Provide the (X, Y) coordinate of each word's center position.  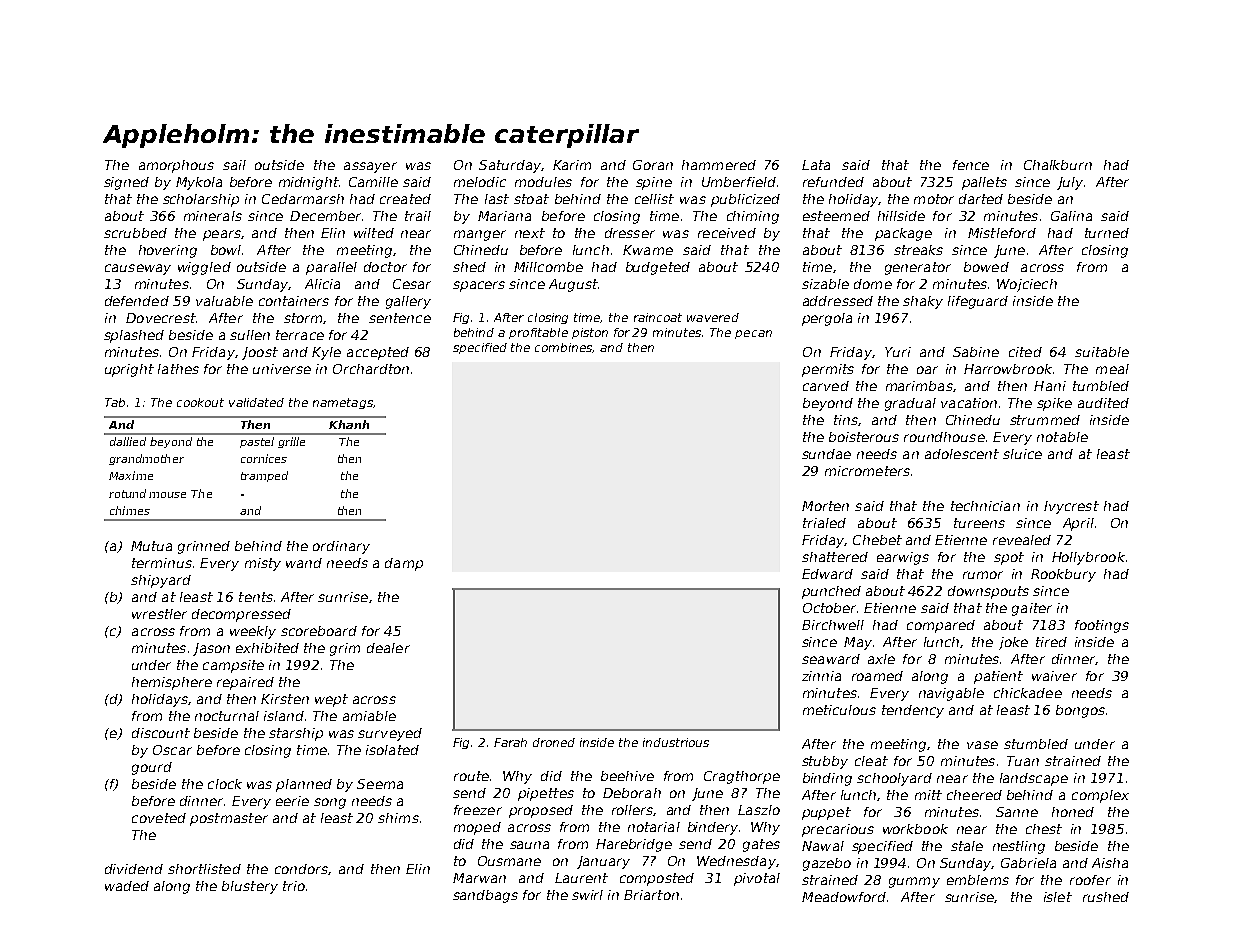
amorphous (176, 166)
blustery (250, 887)
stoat (531, 199)
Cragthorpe (742, 777)
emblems (978, 880)
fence (971, 165)
